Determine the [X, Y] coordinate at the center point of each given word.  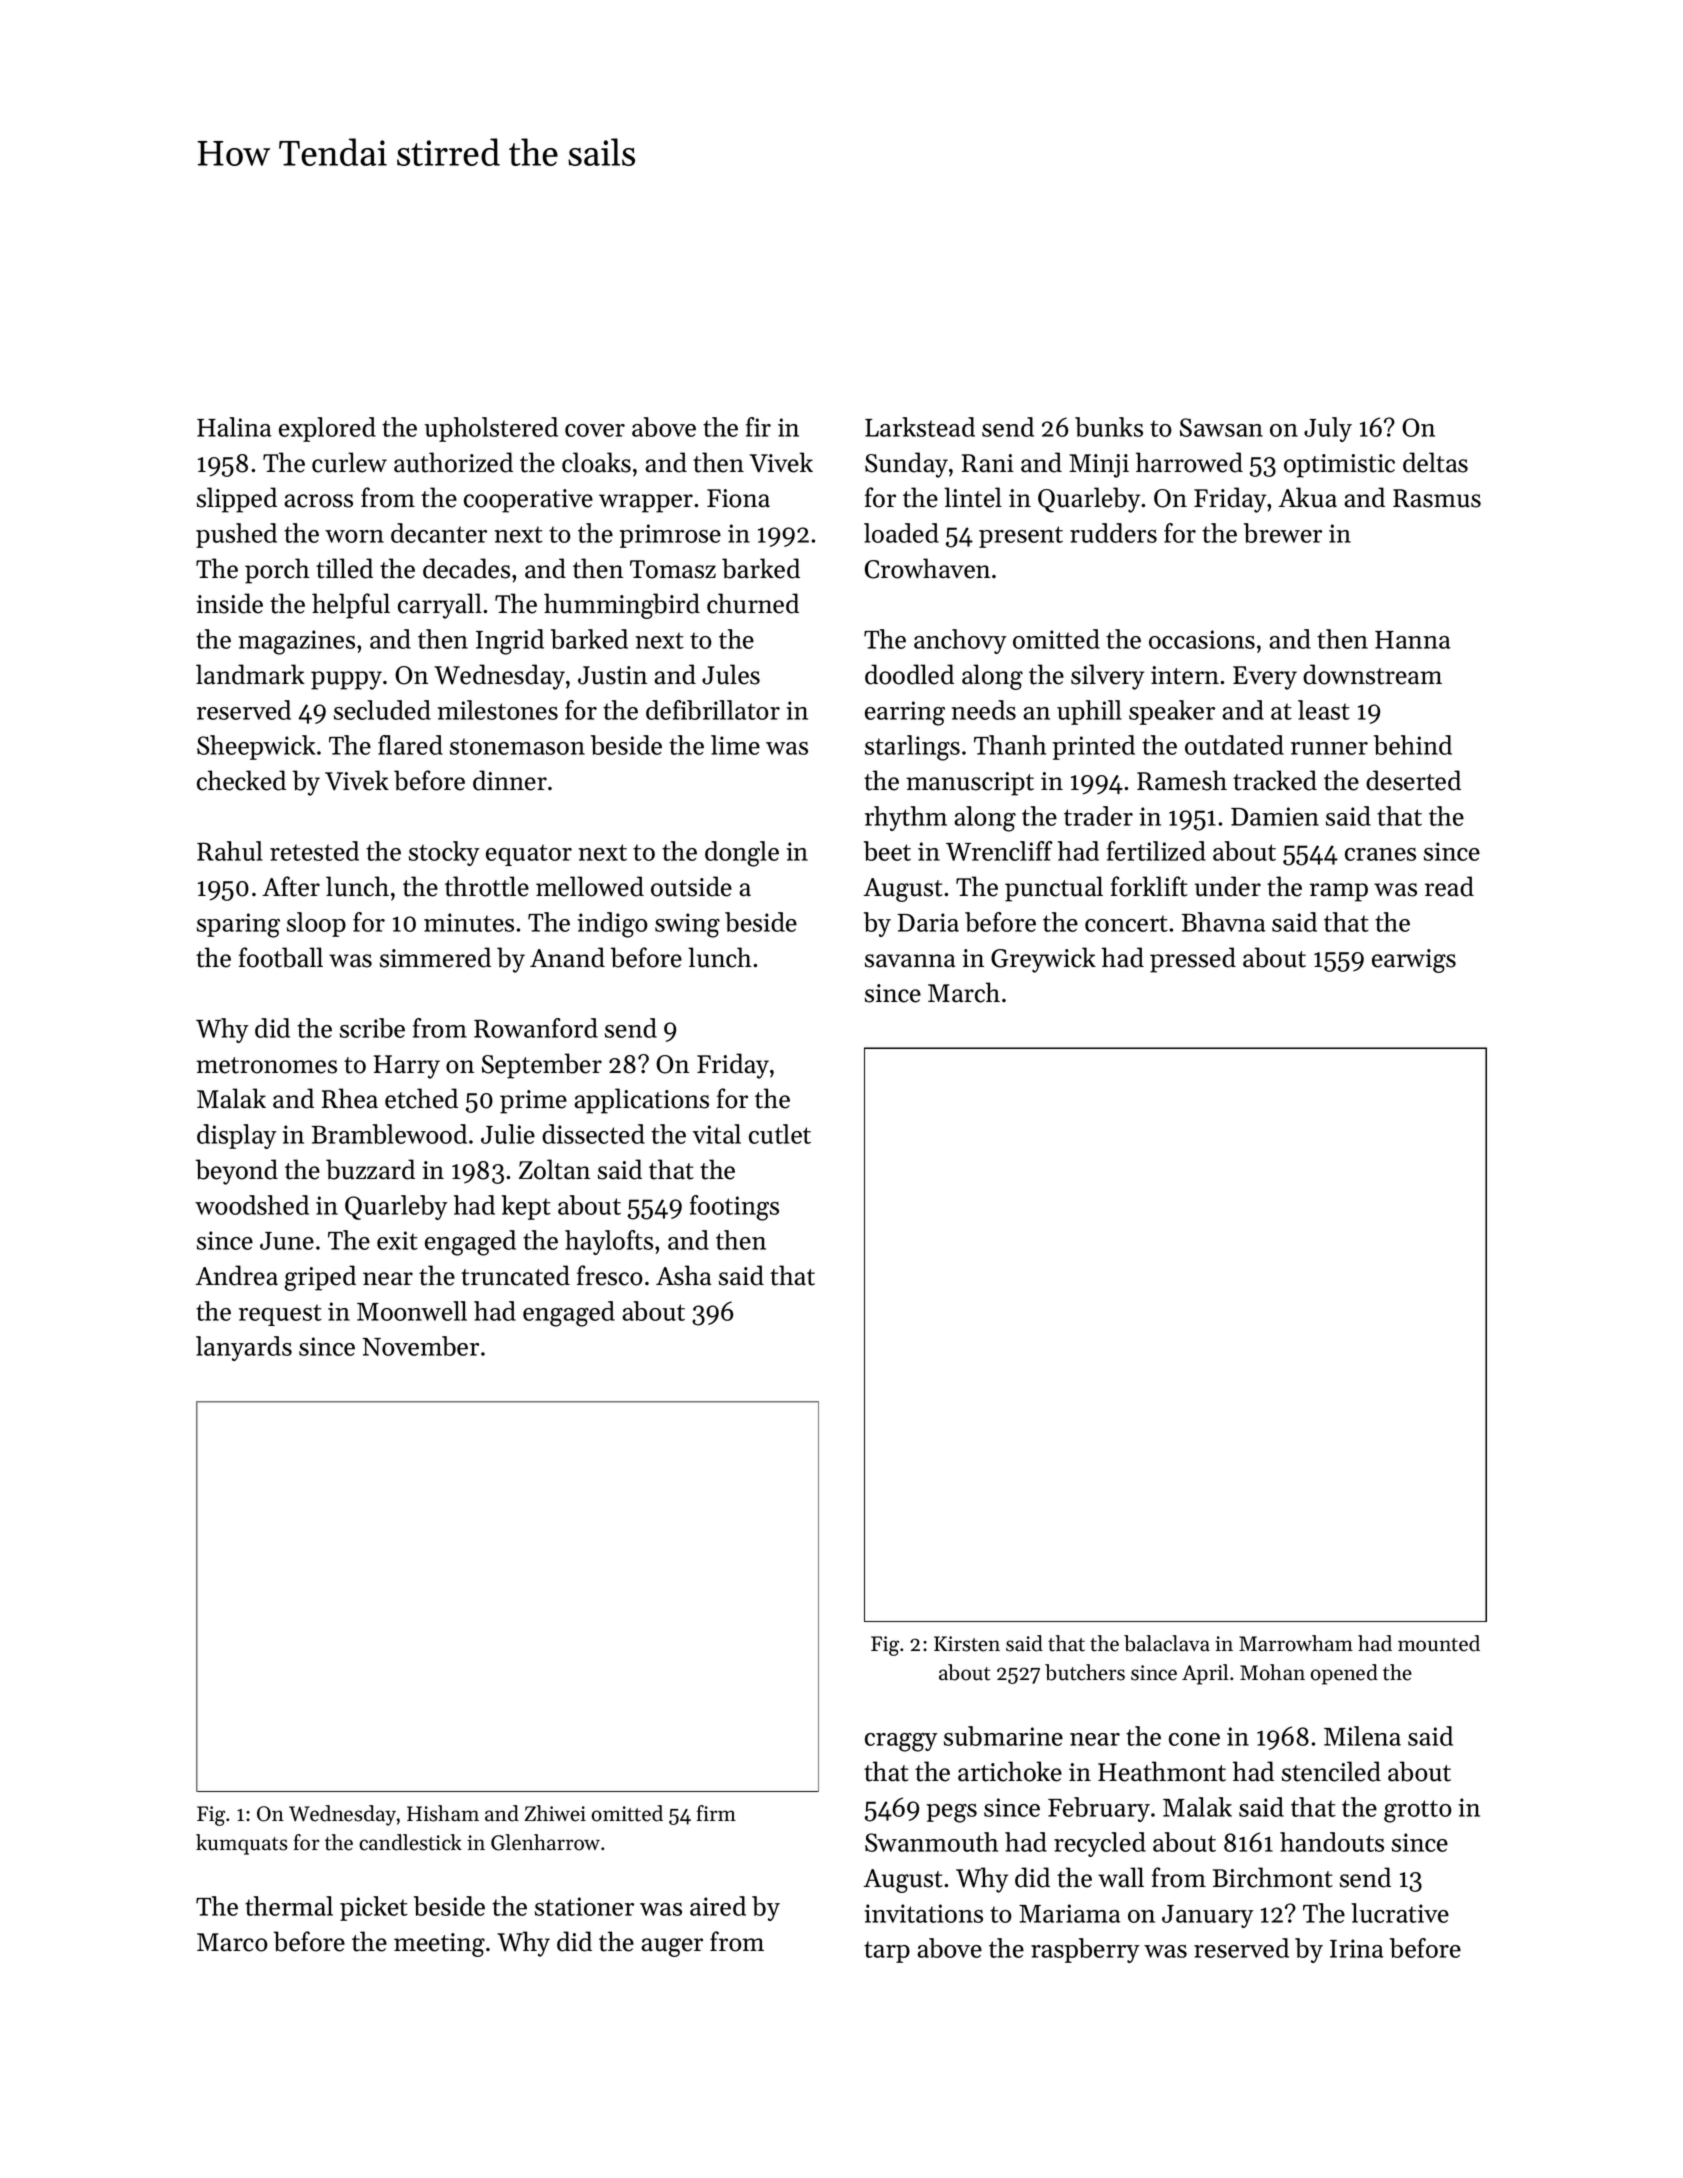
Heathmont [1162, 1771]
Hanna [1412, 640]
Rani [988, 463]
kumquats [242, 1844]
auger [672, 1947]
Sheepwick [256, 747]
